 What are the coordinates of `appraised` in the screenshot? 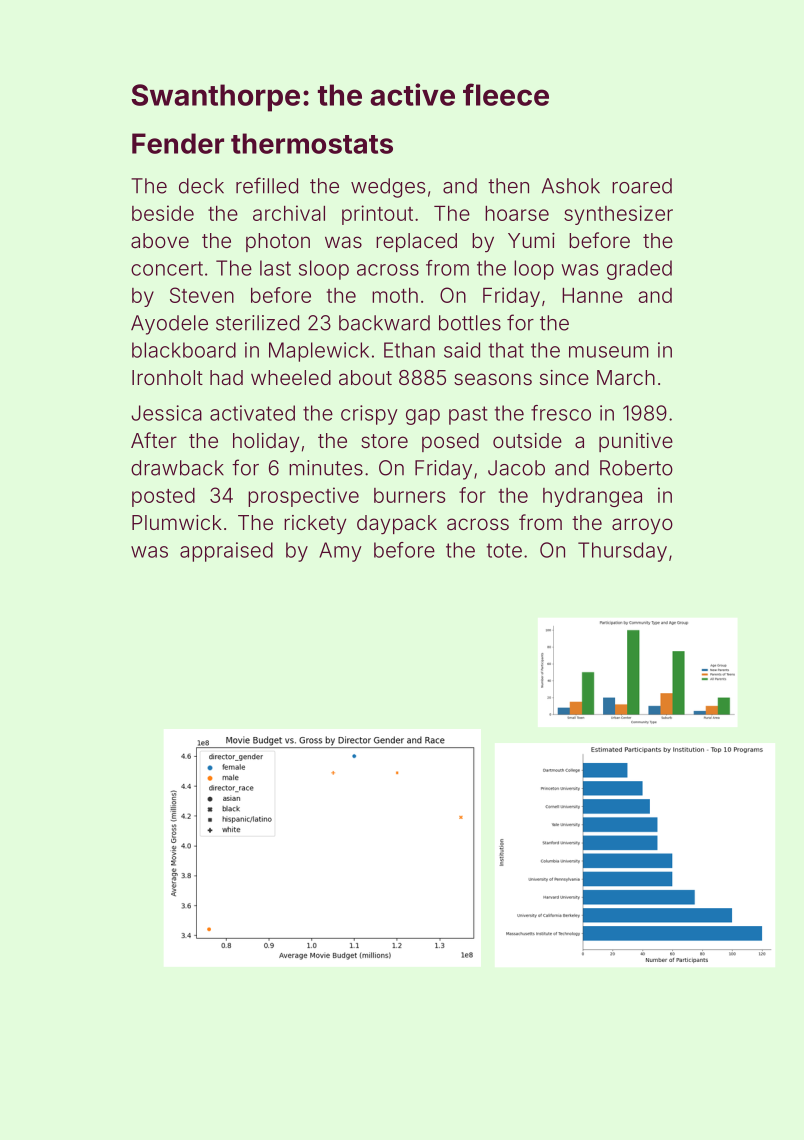 It's located at (226, 552).
